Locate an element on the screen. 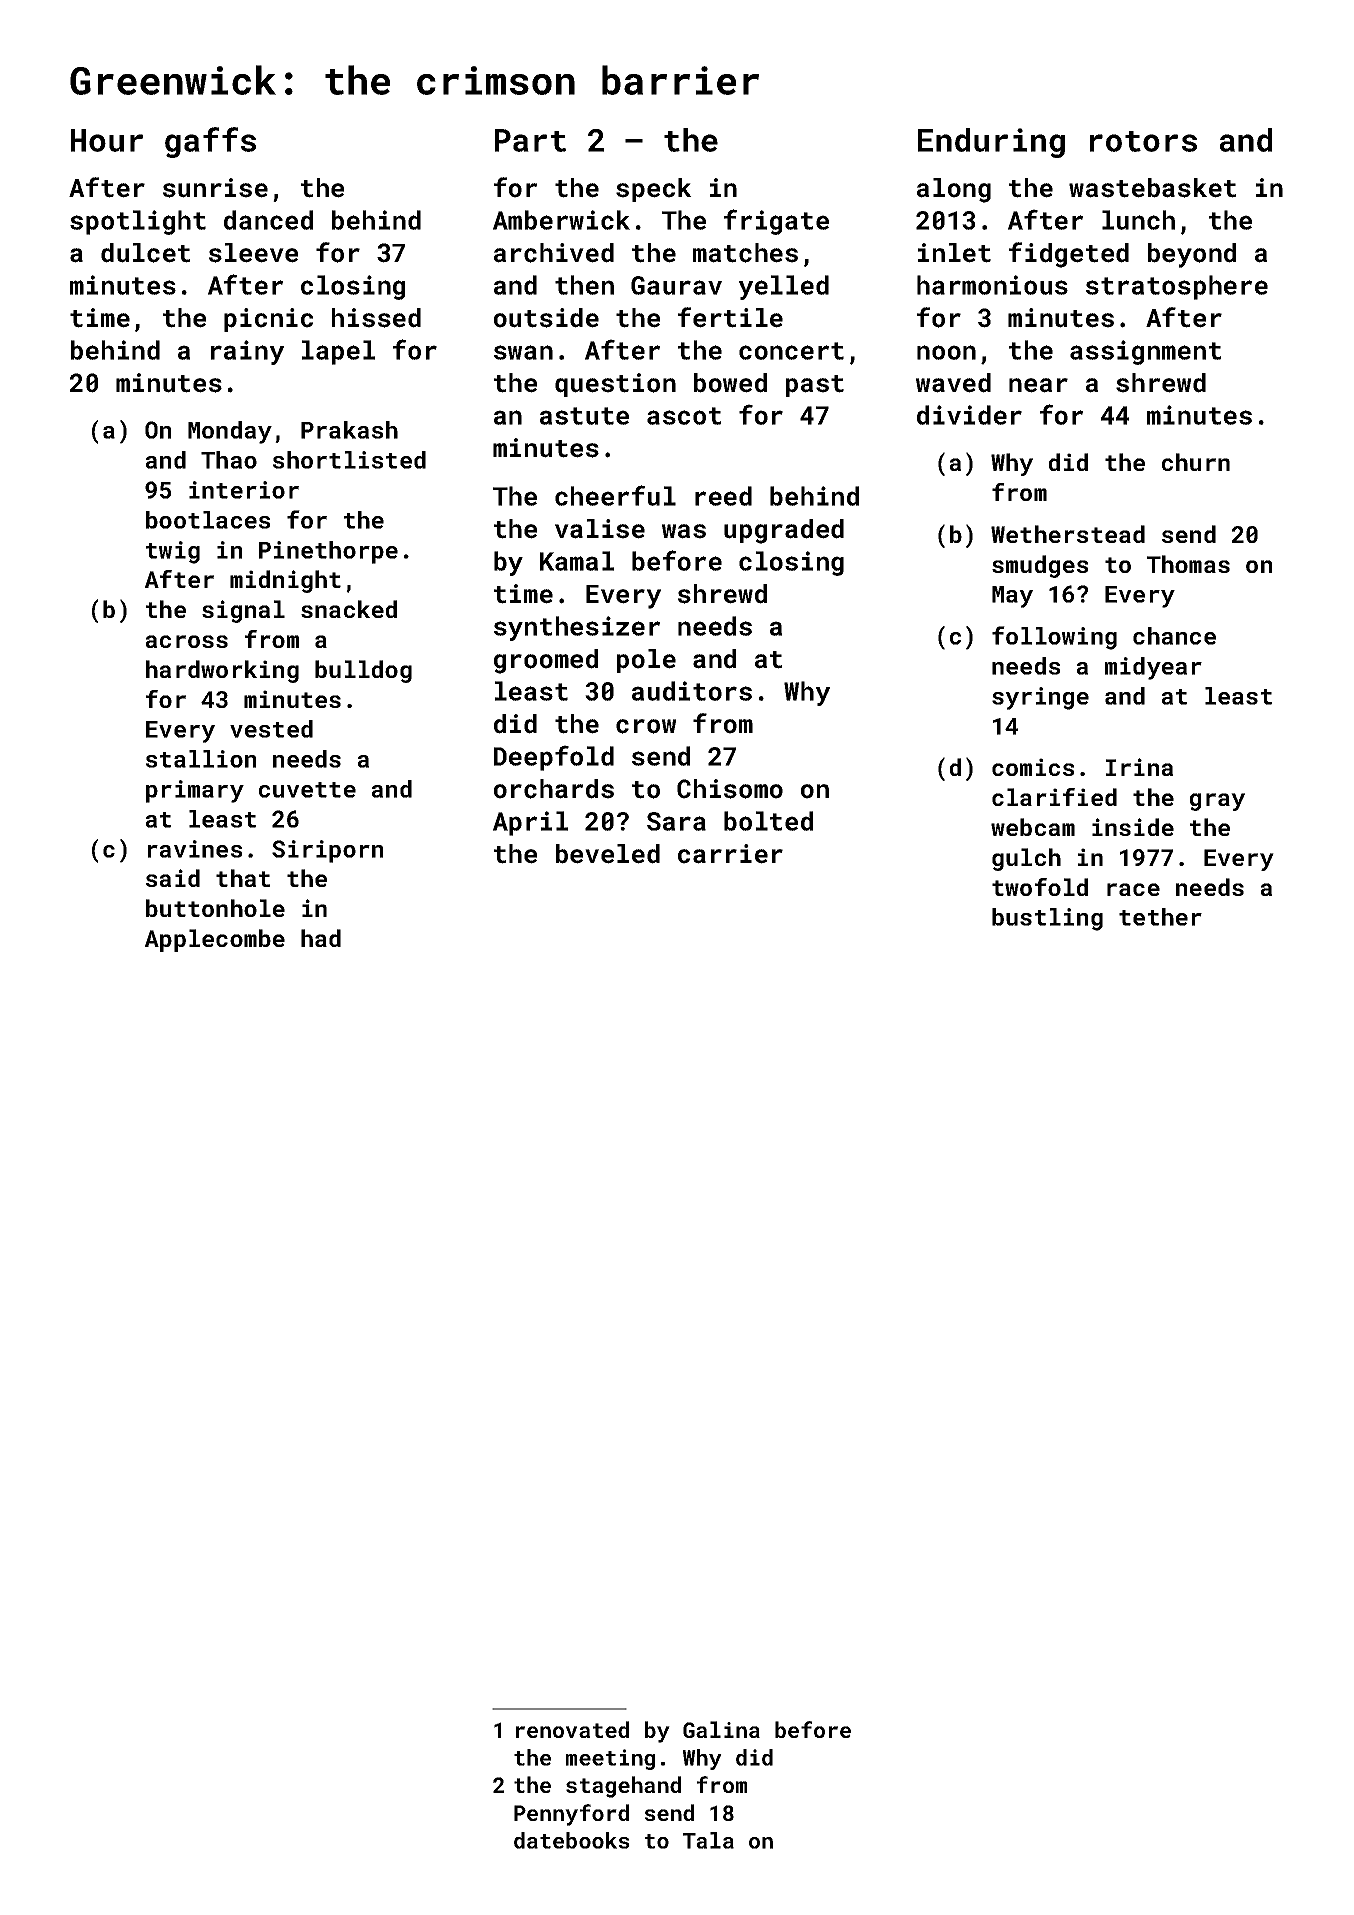 The width and height of the screenshot is (1354, 1915). gray is located at coordinates (1217, 802).
